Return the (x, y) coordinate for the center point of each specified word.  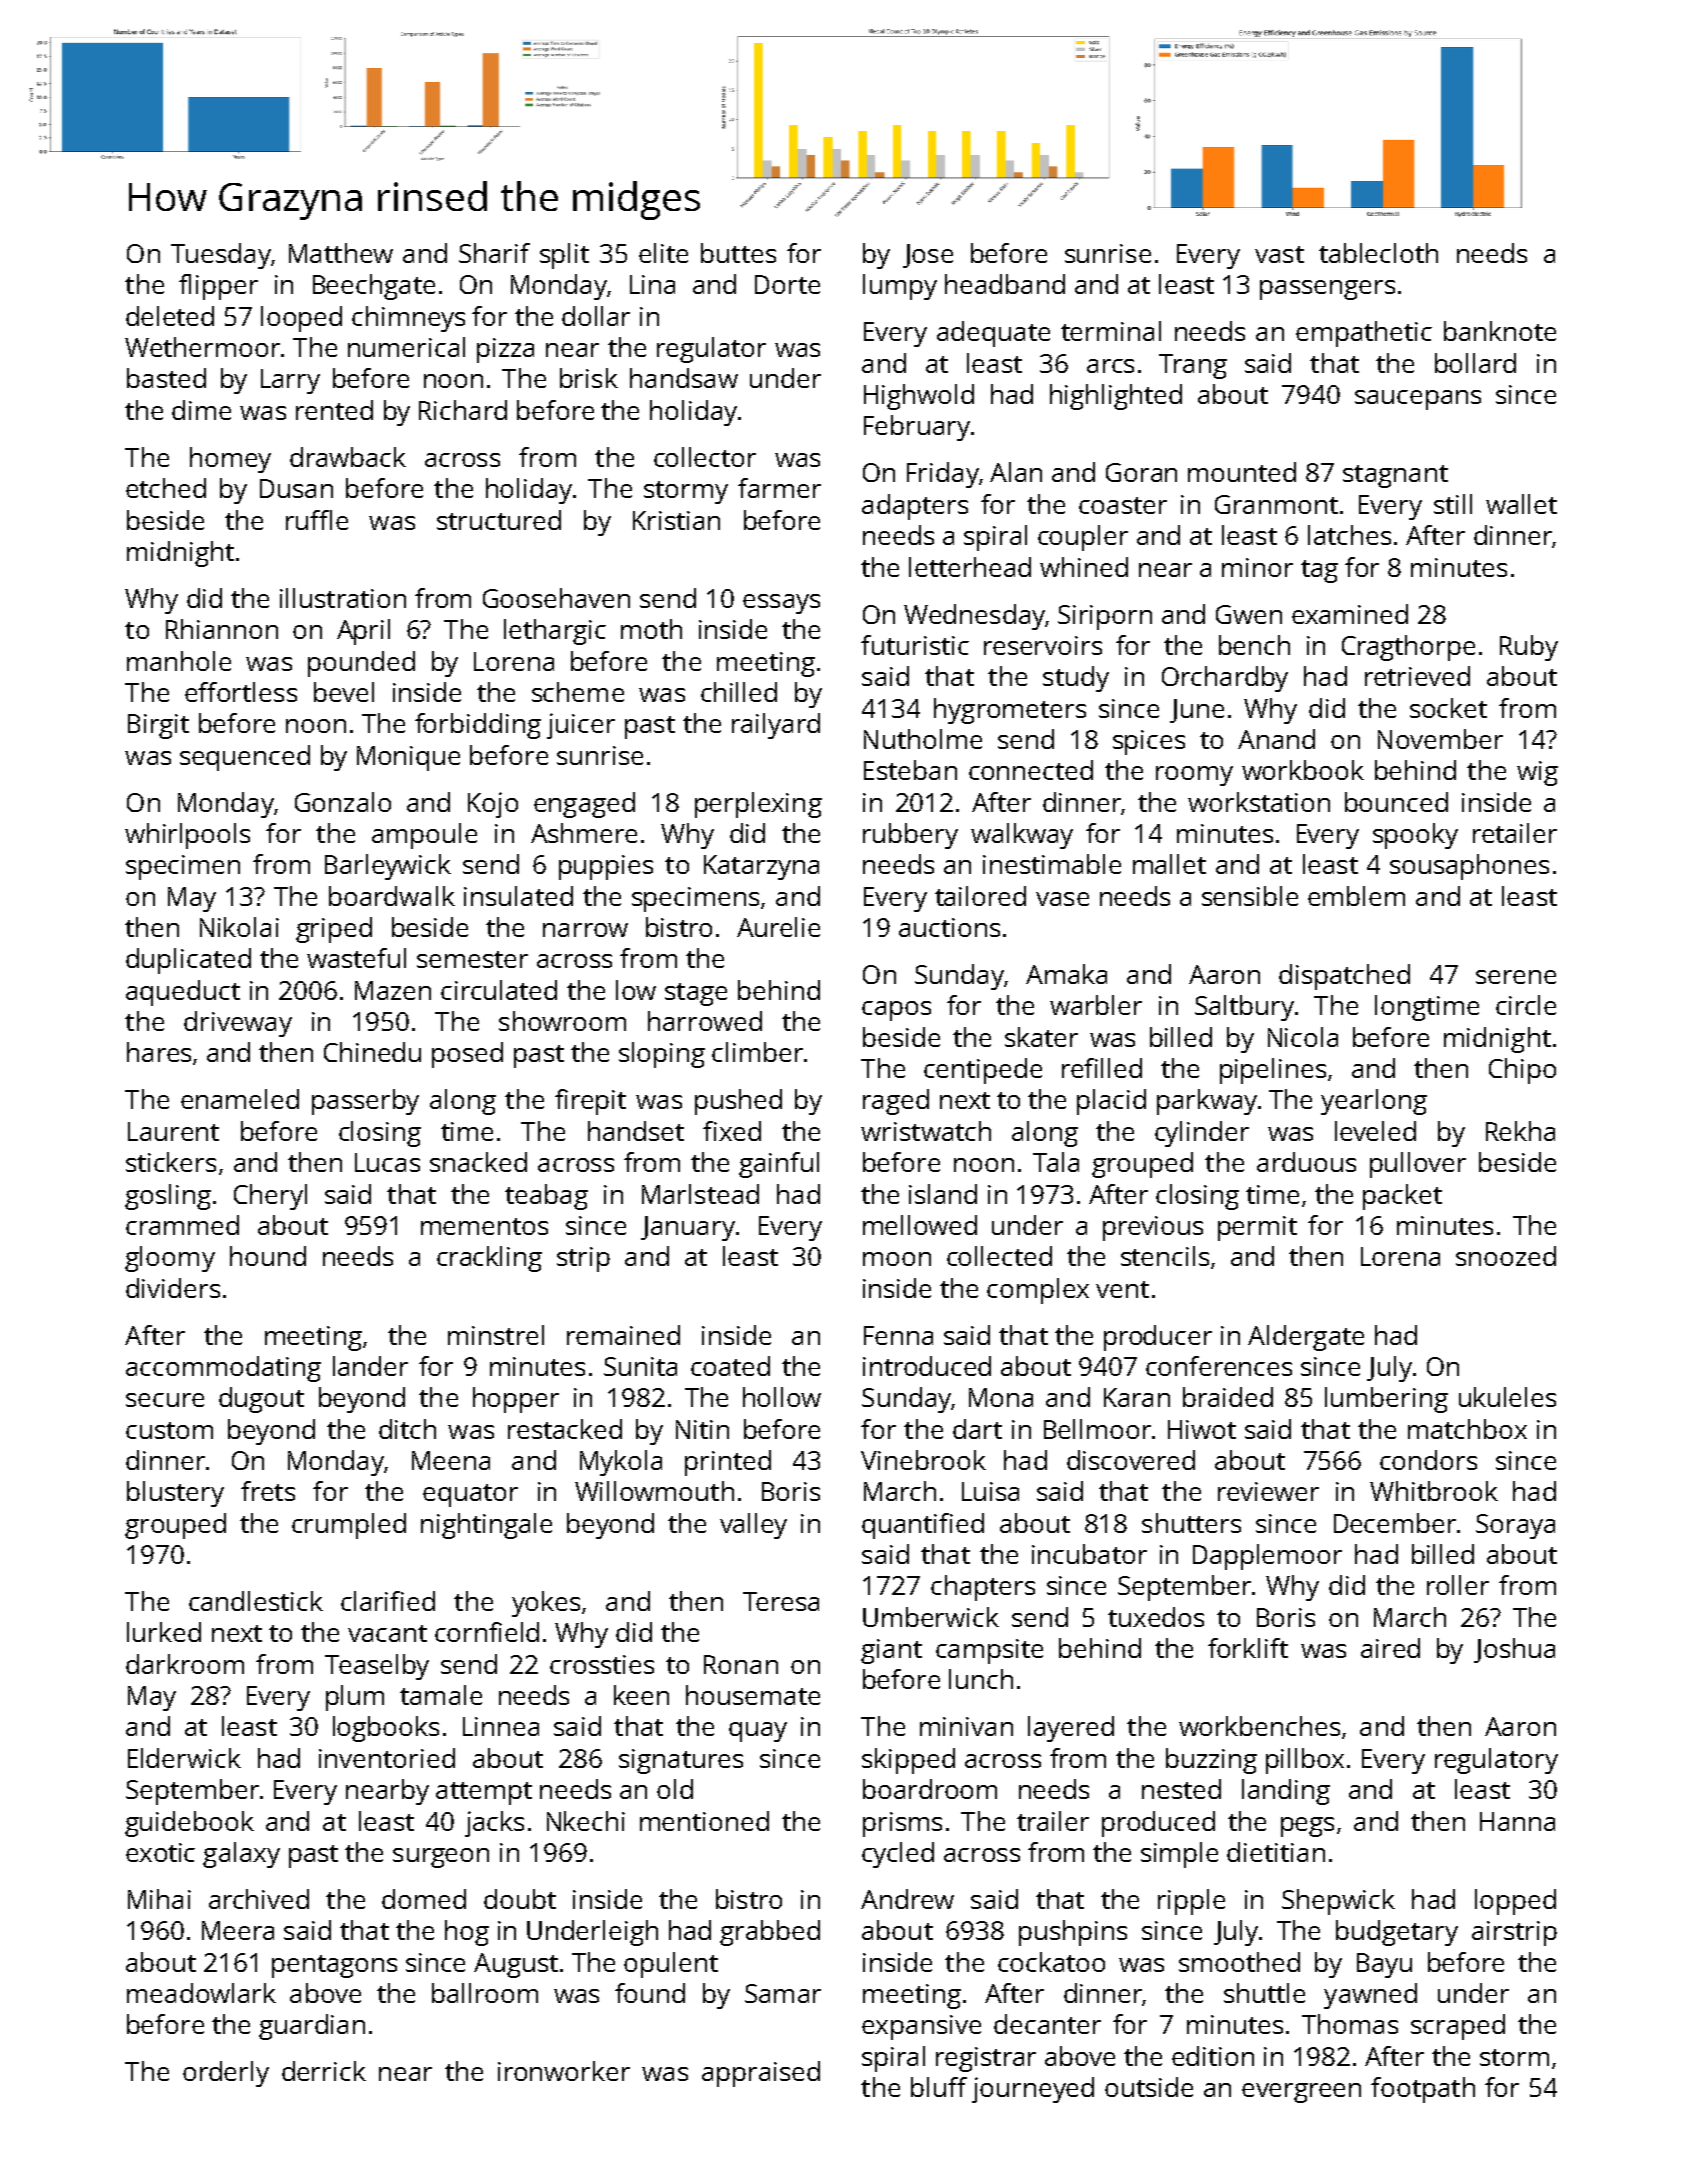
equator (470, 1495)
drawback (348, 457)
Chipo (1522, 1071)
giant (891, 1651)
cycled (898, 1855)
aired (1390, 1648)
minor (1257, 567)
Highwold (919, 397)
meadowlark (201, 1993)
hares (159, 1052)
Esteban (910, 770)
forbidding (478, 726)
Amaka (1066, 974)
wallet (1521, 504)
